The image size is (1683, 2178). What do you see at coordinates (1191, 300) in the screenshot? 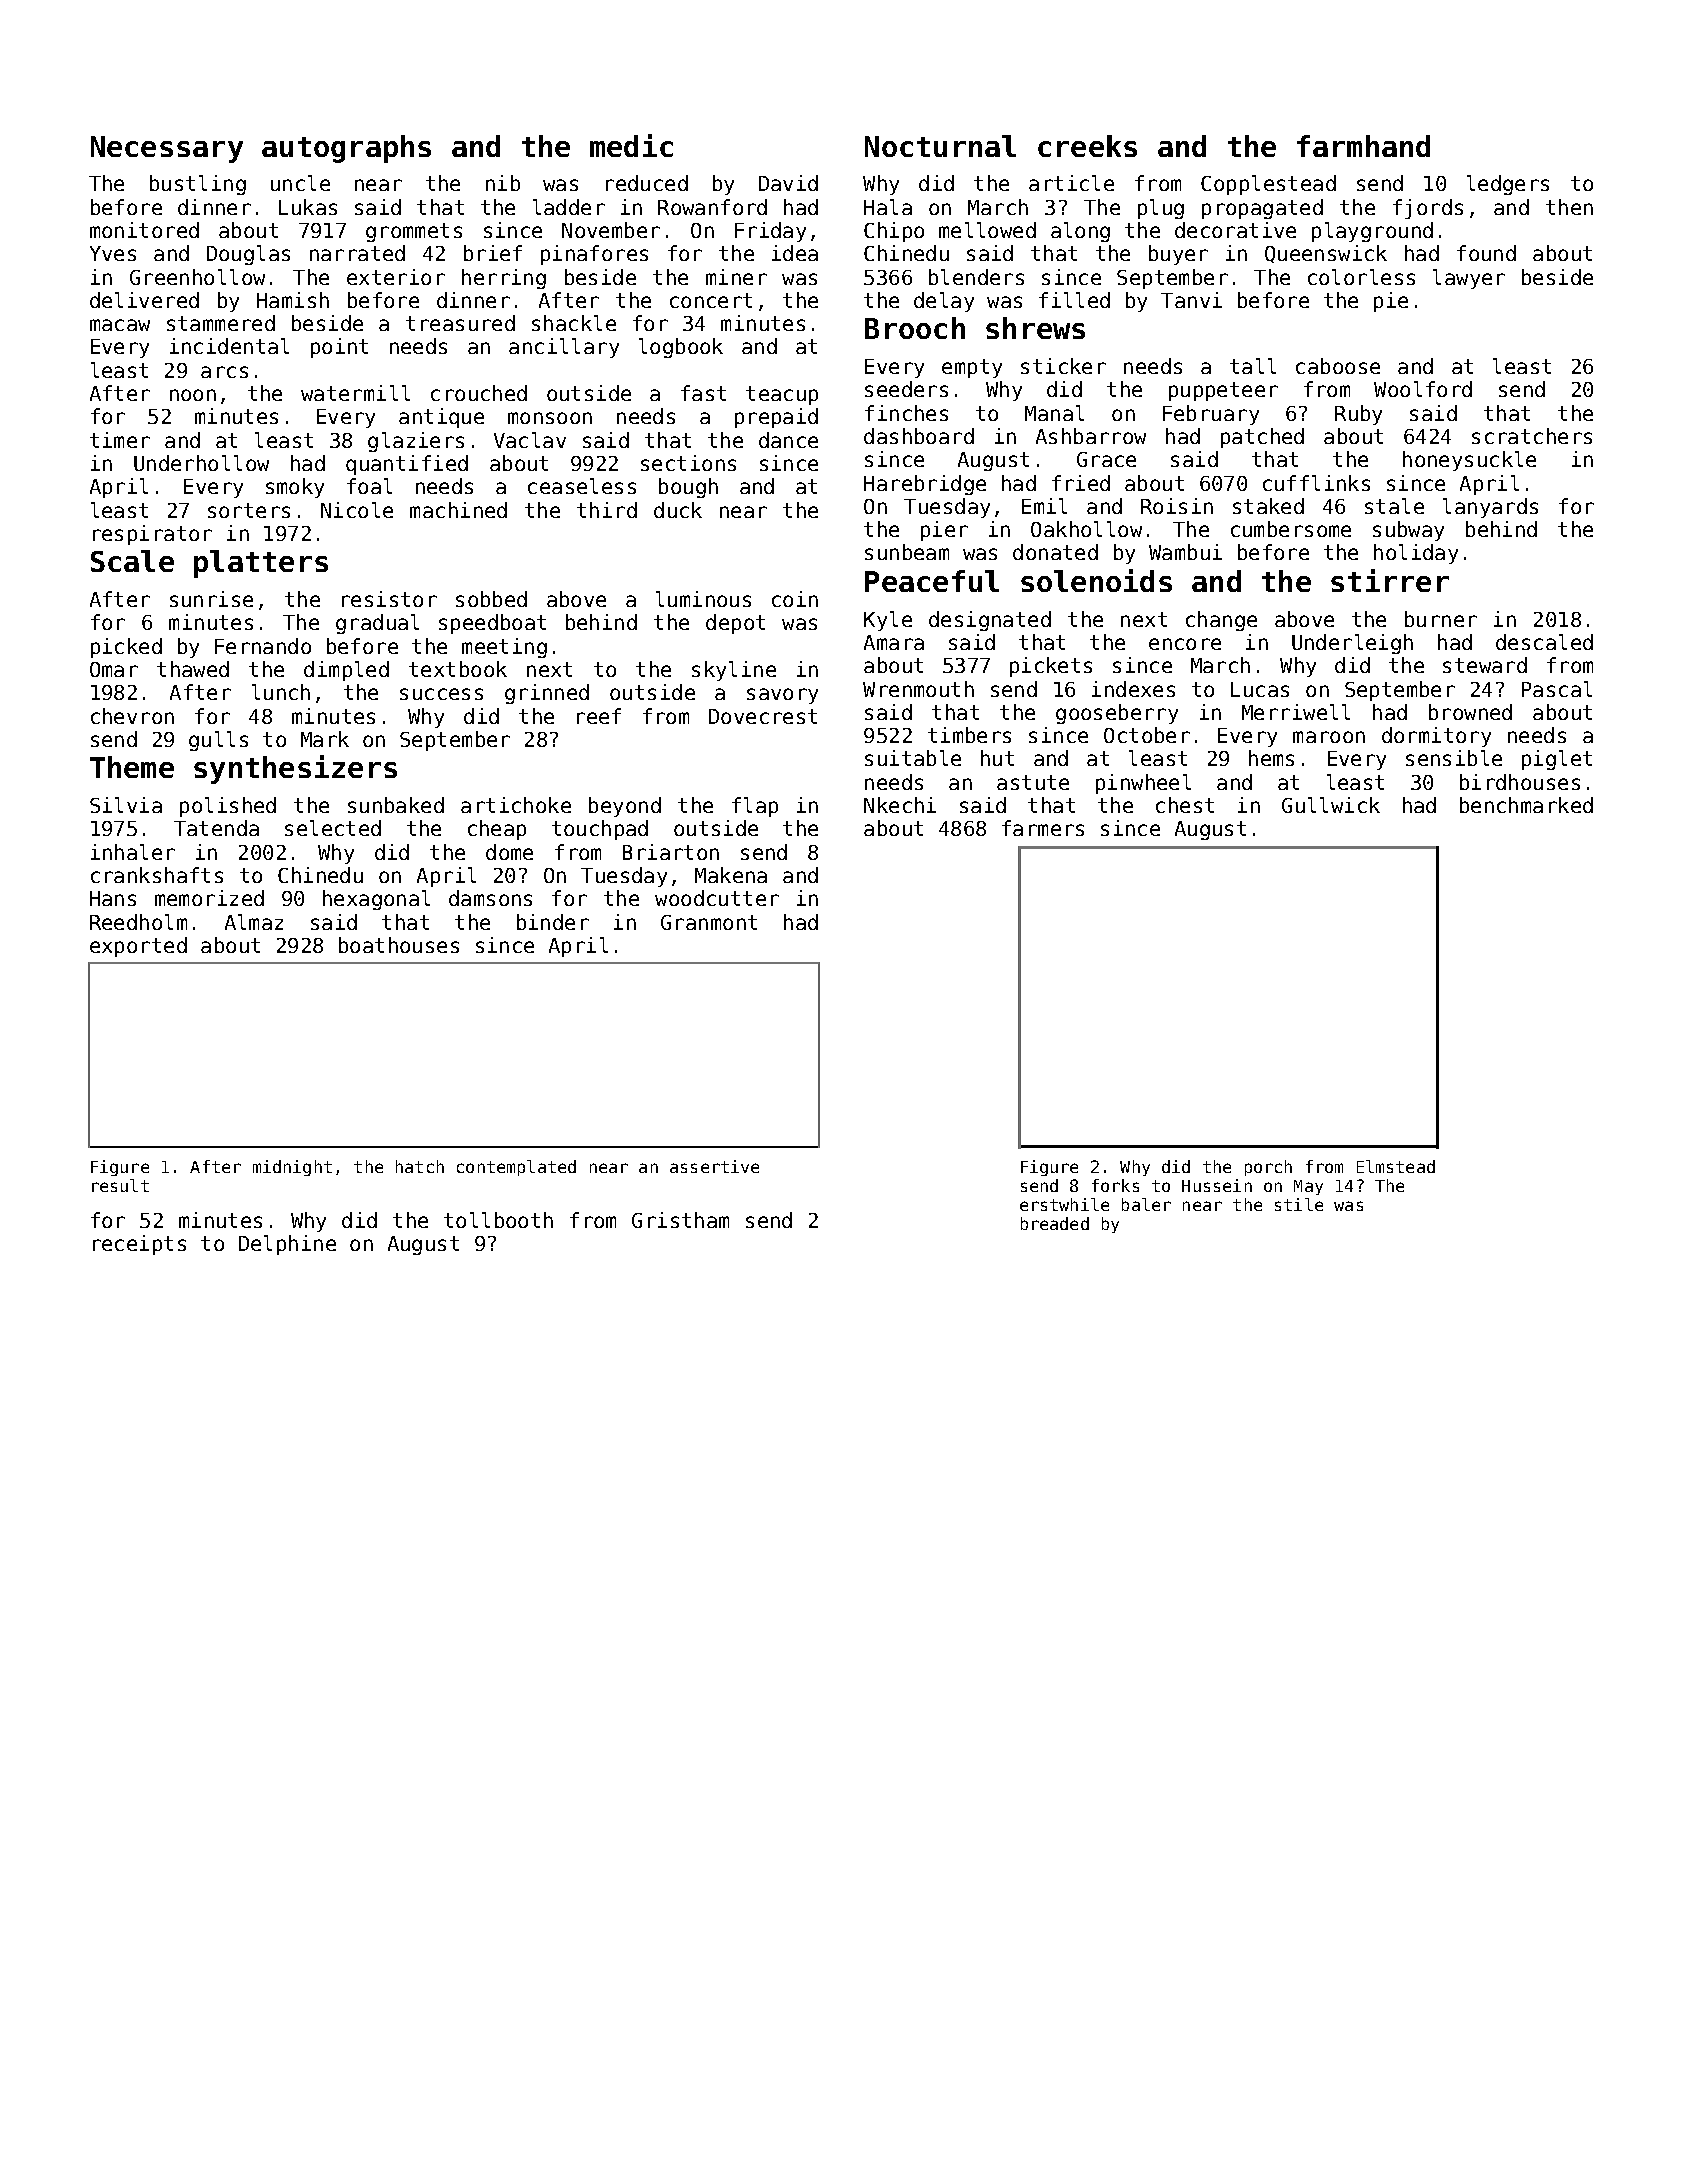
I see `Tanvi` at bounding box center [1191, 300].
